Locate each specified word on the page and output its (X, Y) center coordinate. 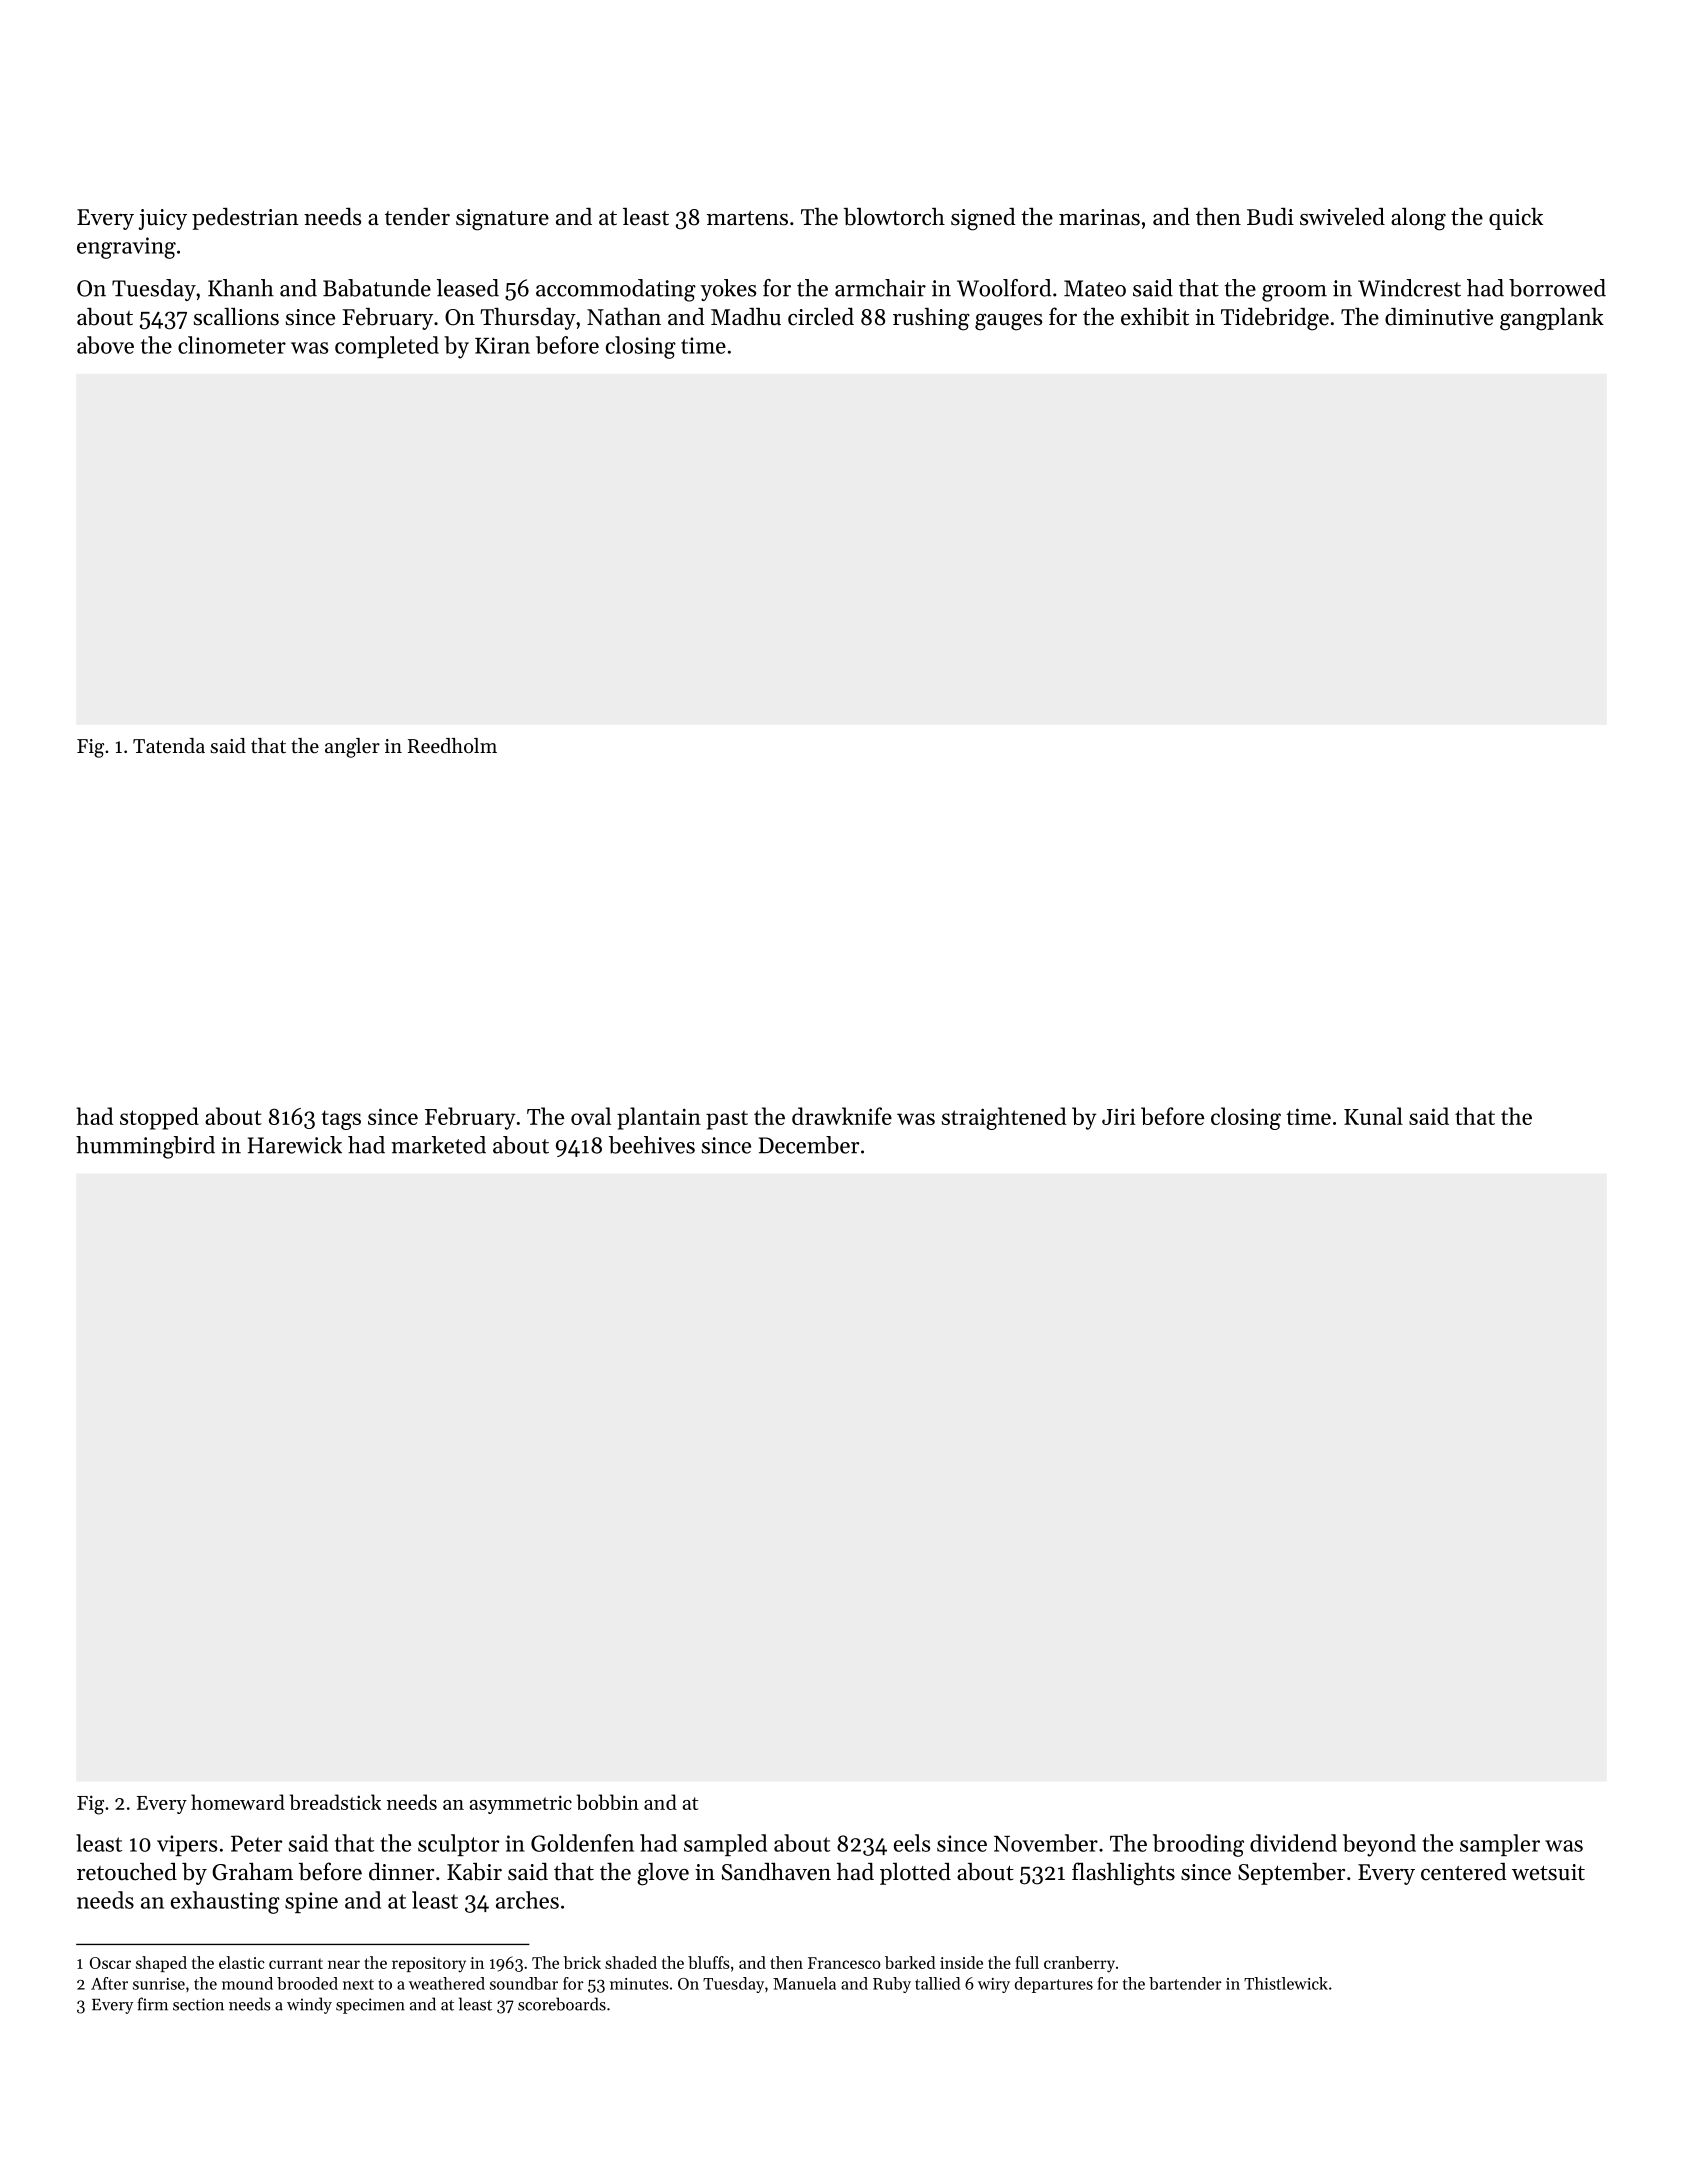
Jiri (1119, 1116)
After (109, 1983)
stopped (159, 1118)
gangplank (1552, 319)
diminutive (1439, 317)
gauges (1008, 322)
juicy (162, 219)
